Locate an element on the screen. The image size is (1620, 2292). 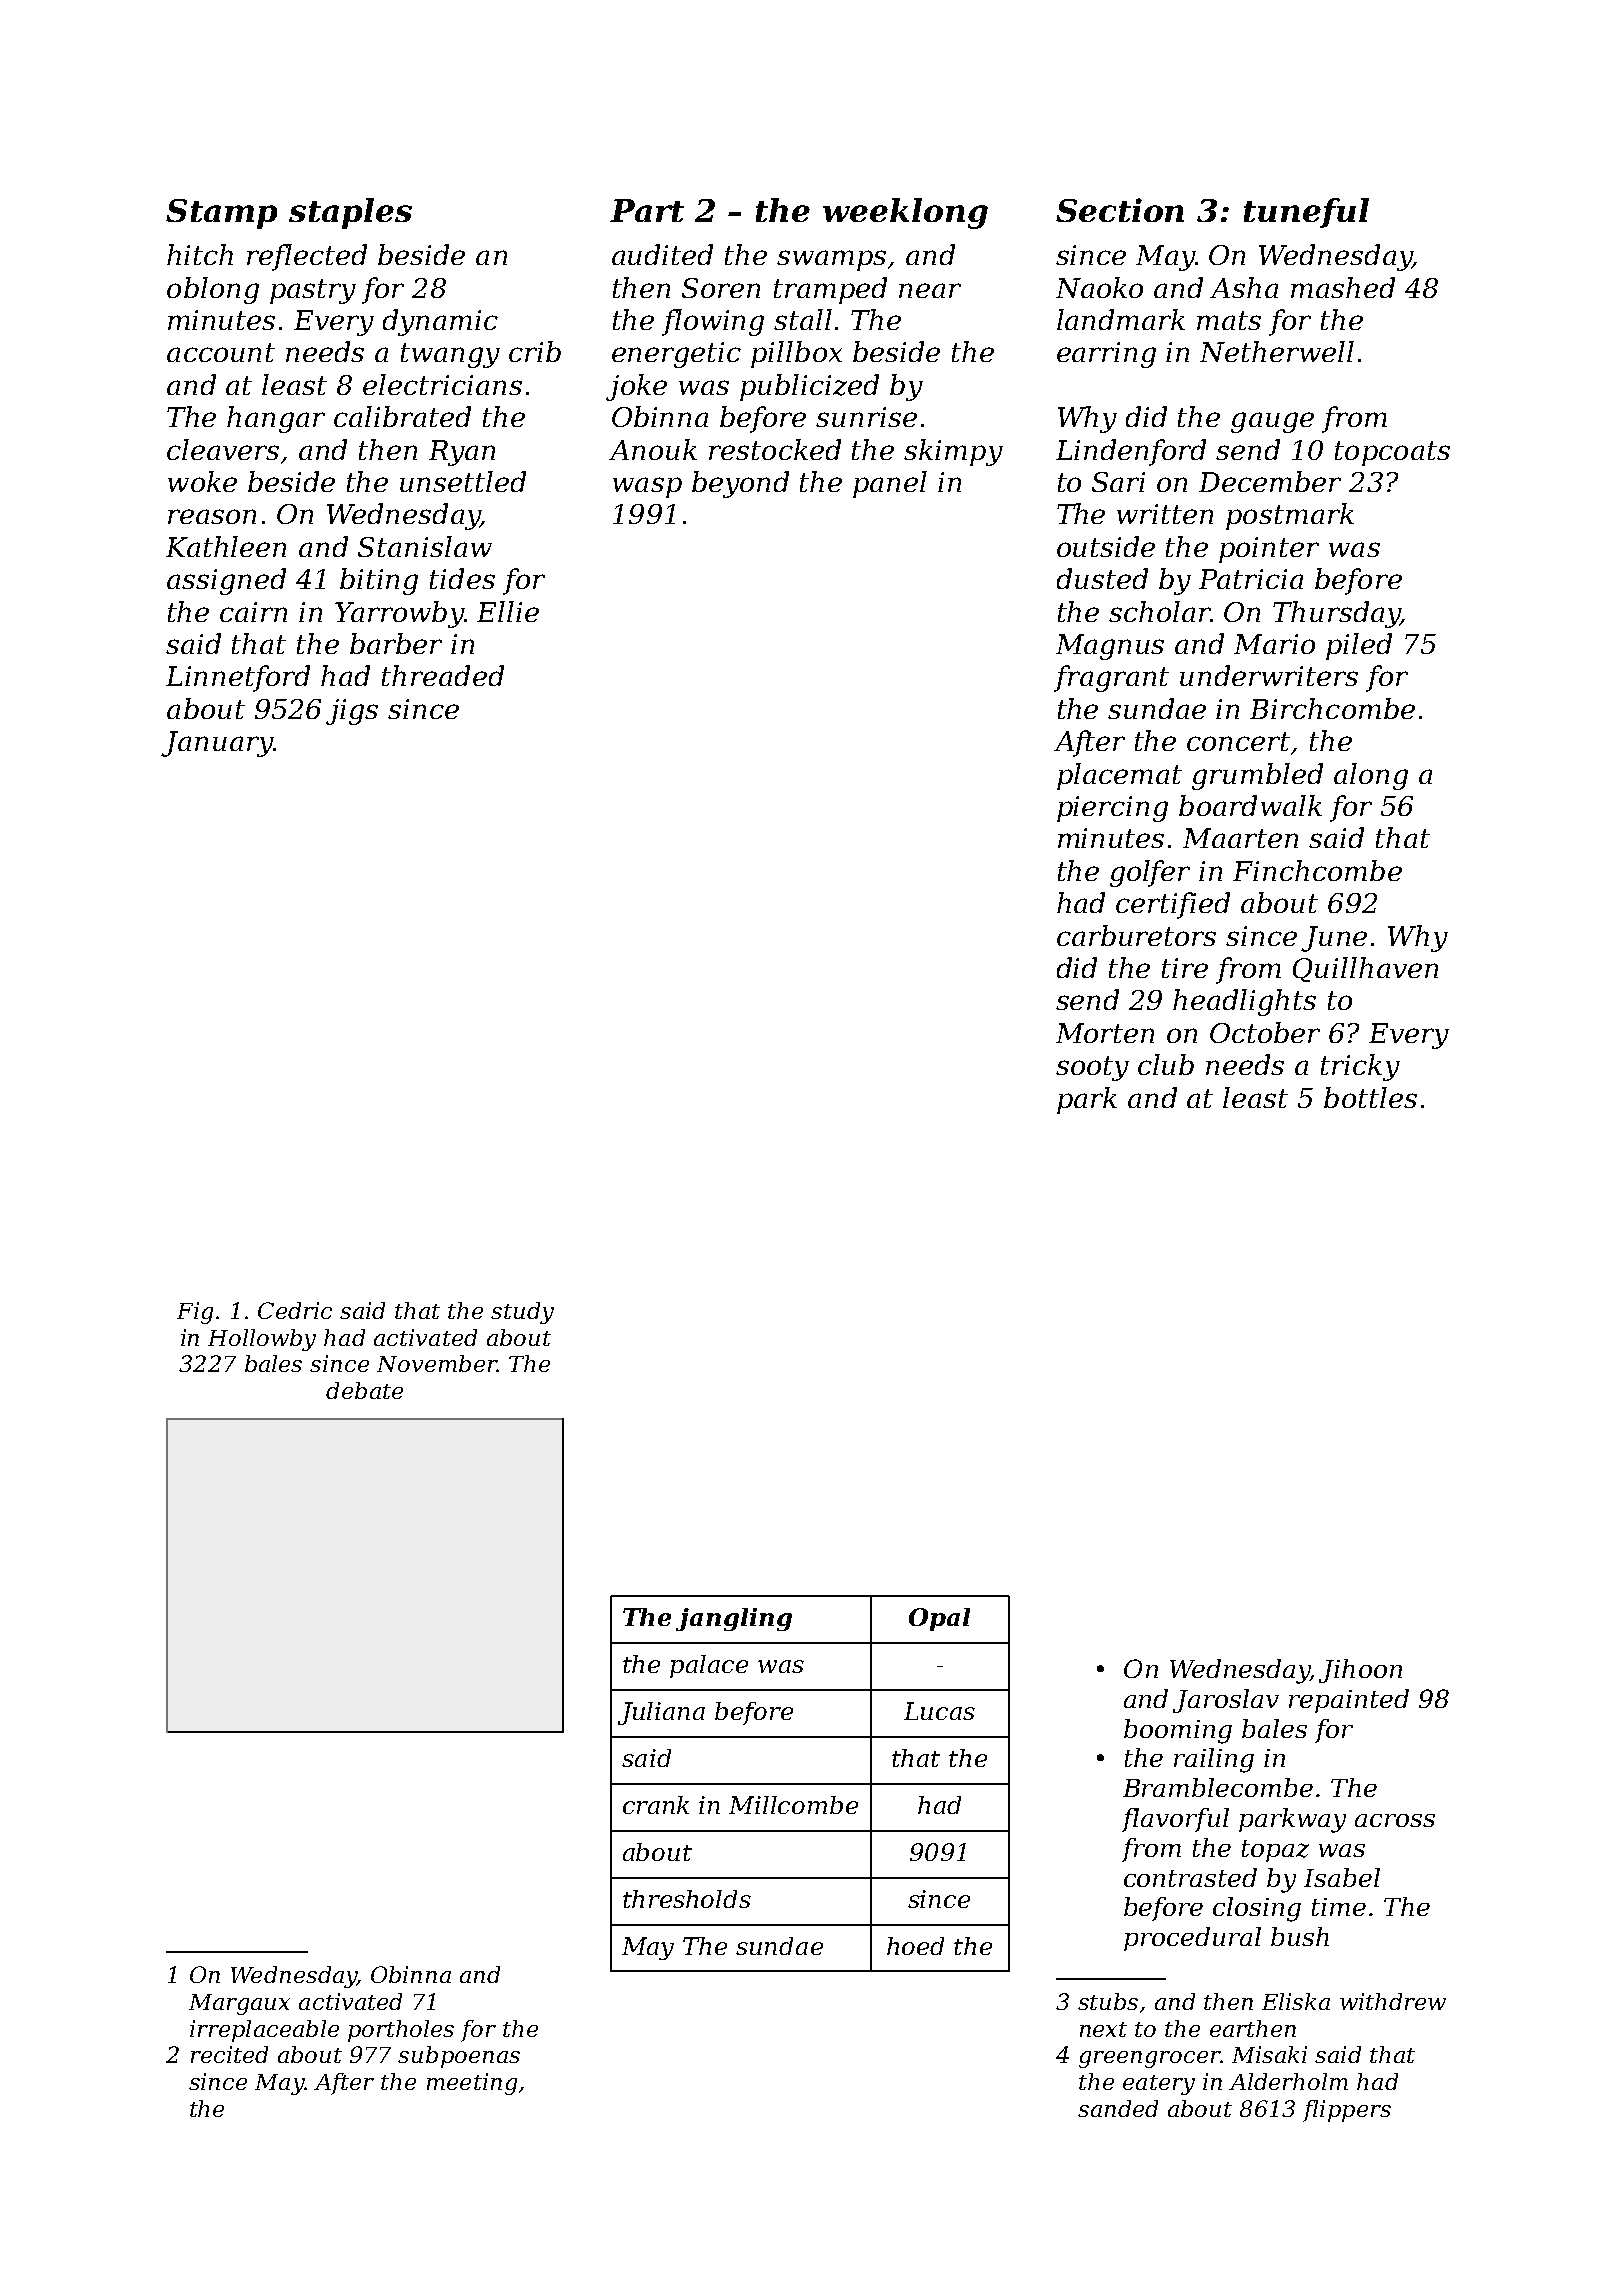
tuneful is located at coordinates (1306, 213).
